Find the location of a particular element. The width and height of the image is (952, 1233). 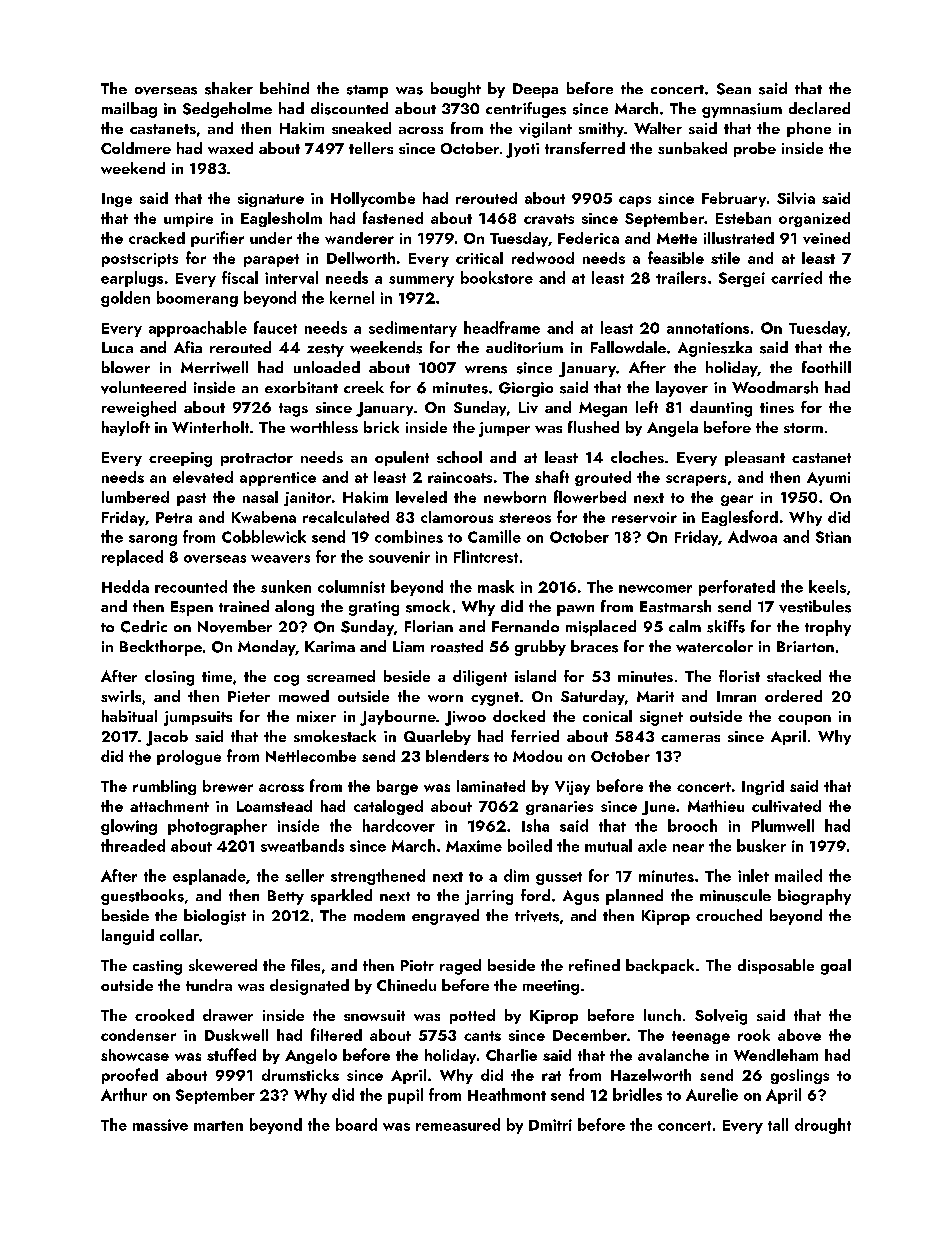

planned is located at coordinates (634, 897).
